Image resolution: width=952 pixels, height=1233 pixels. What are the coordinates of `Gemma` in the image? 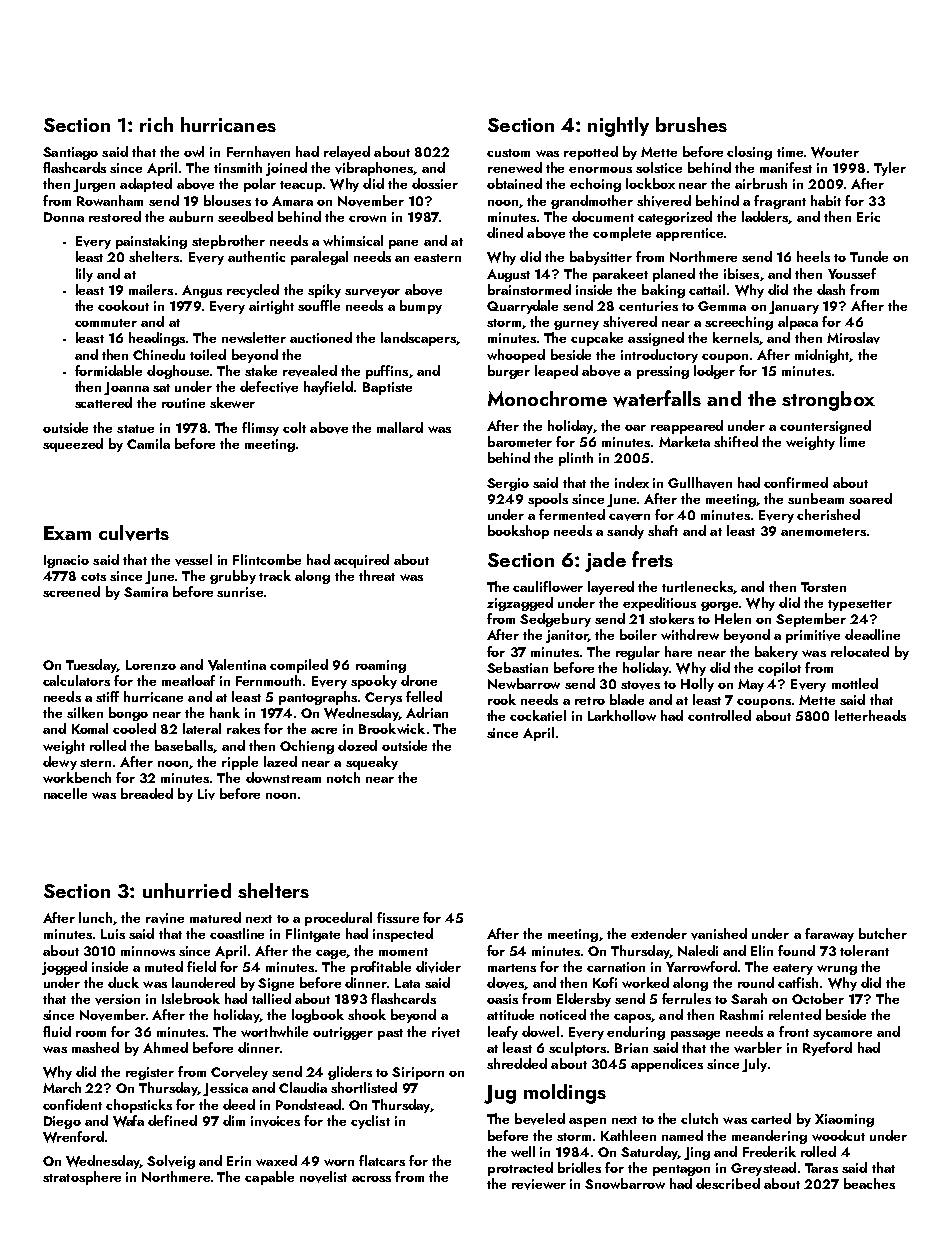 It's located at (722, 306).
